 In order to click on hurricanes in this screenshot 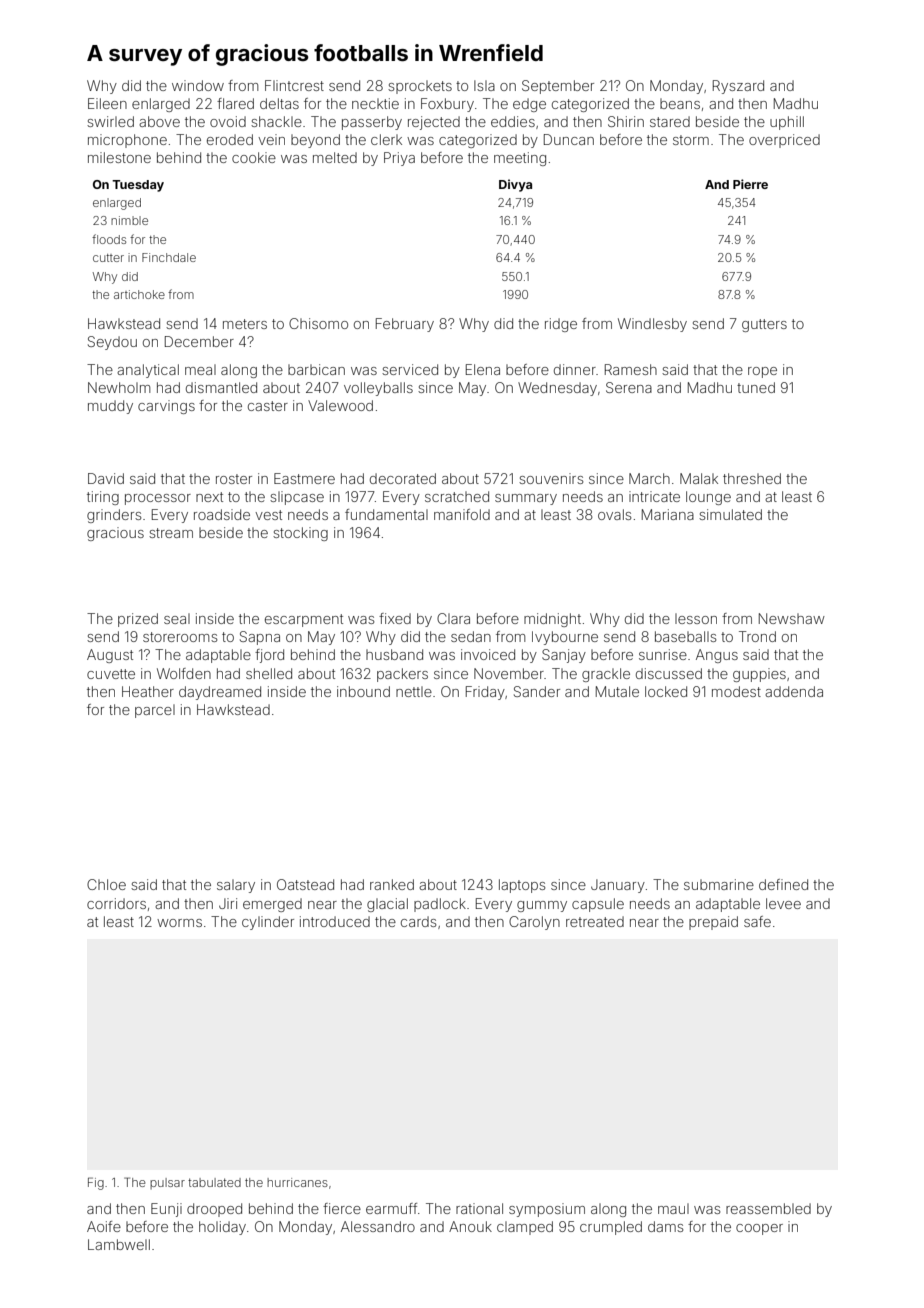, I will do `click(297, 1182)`.
